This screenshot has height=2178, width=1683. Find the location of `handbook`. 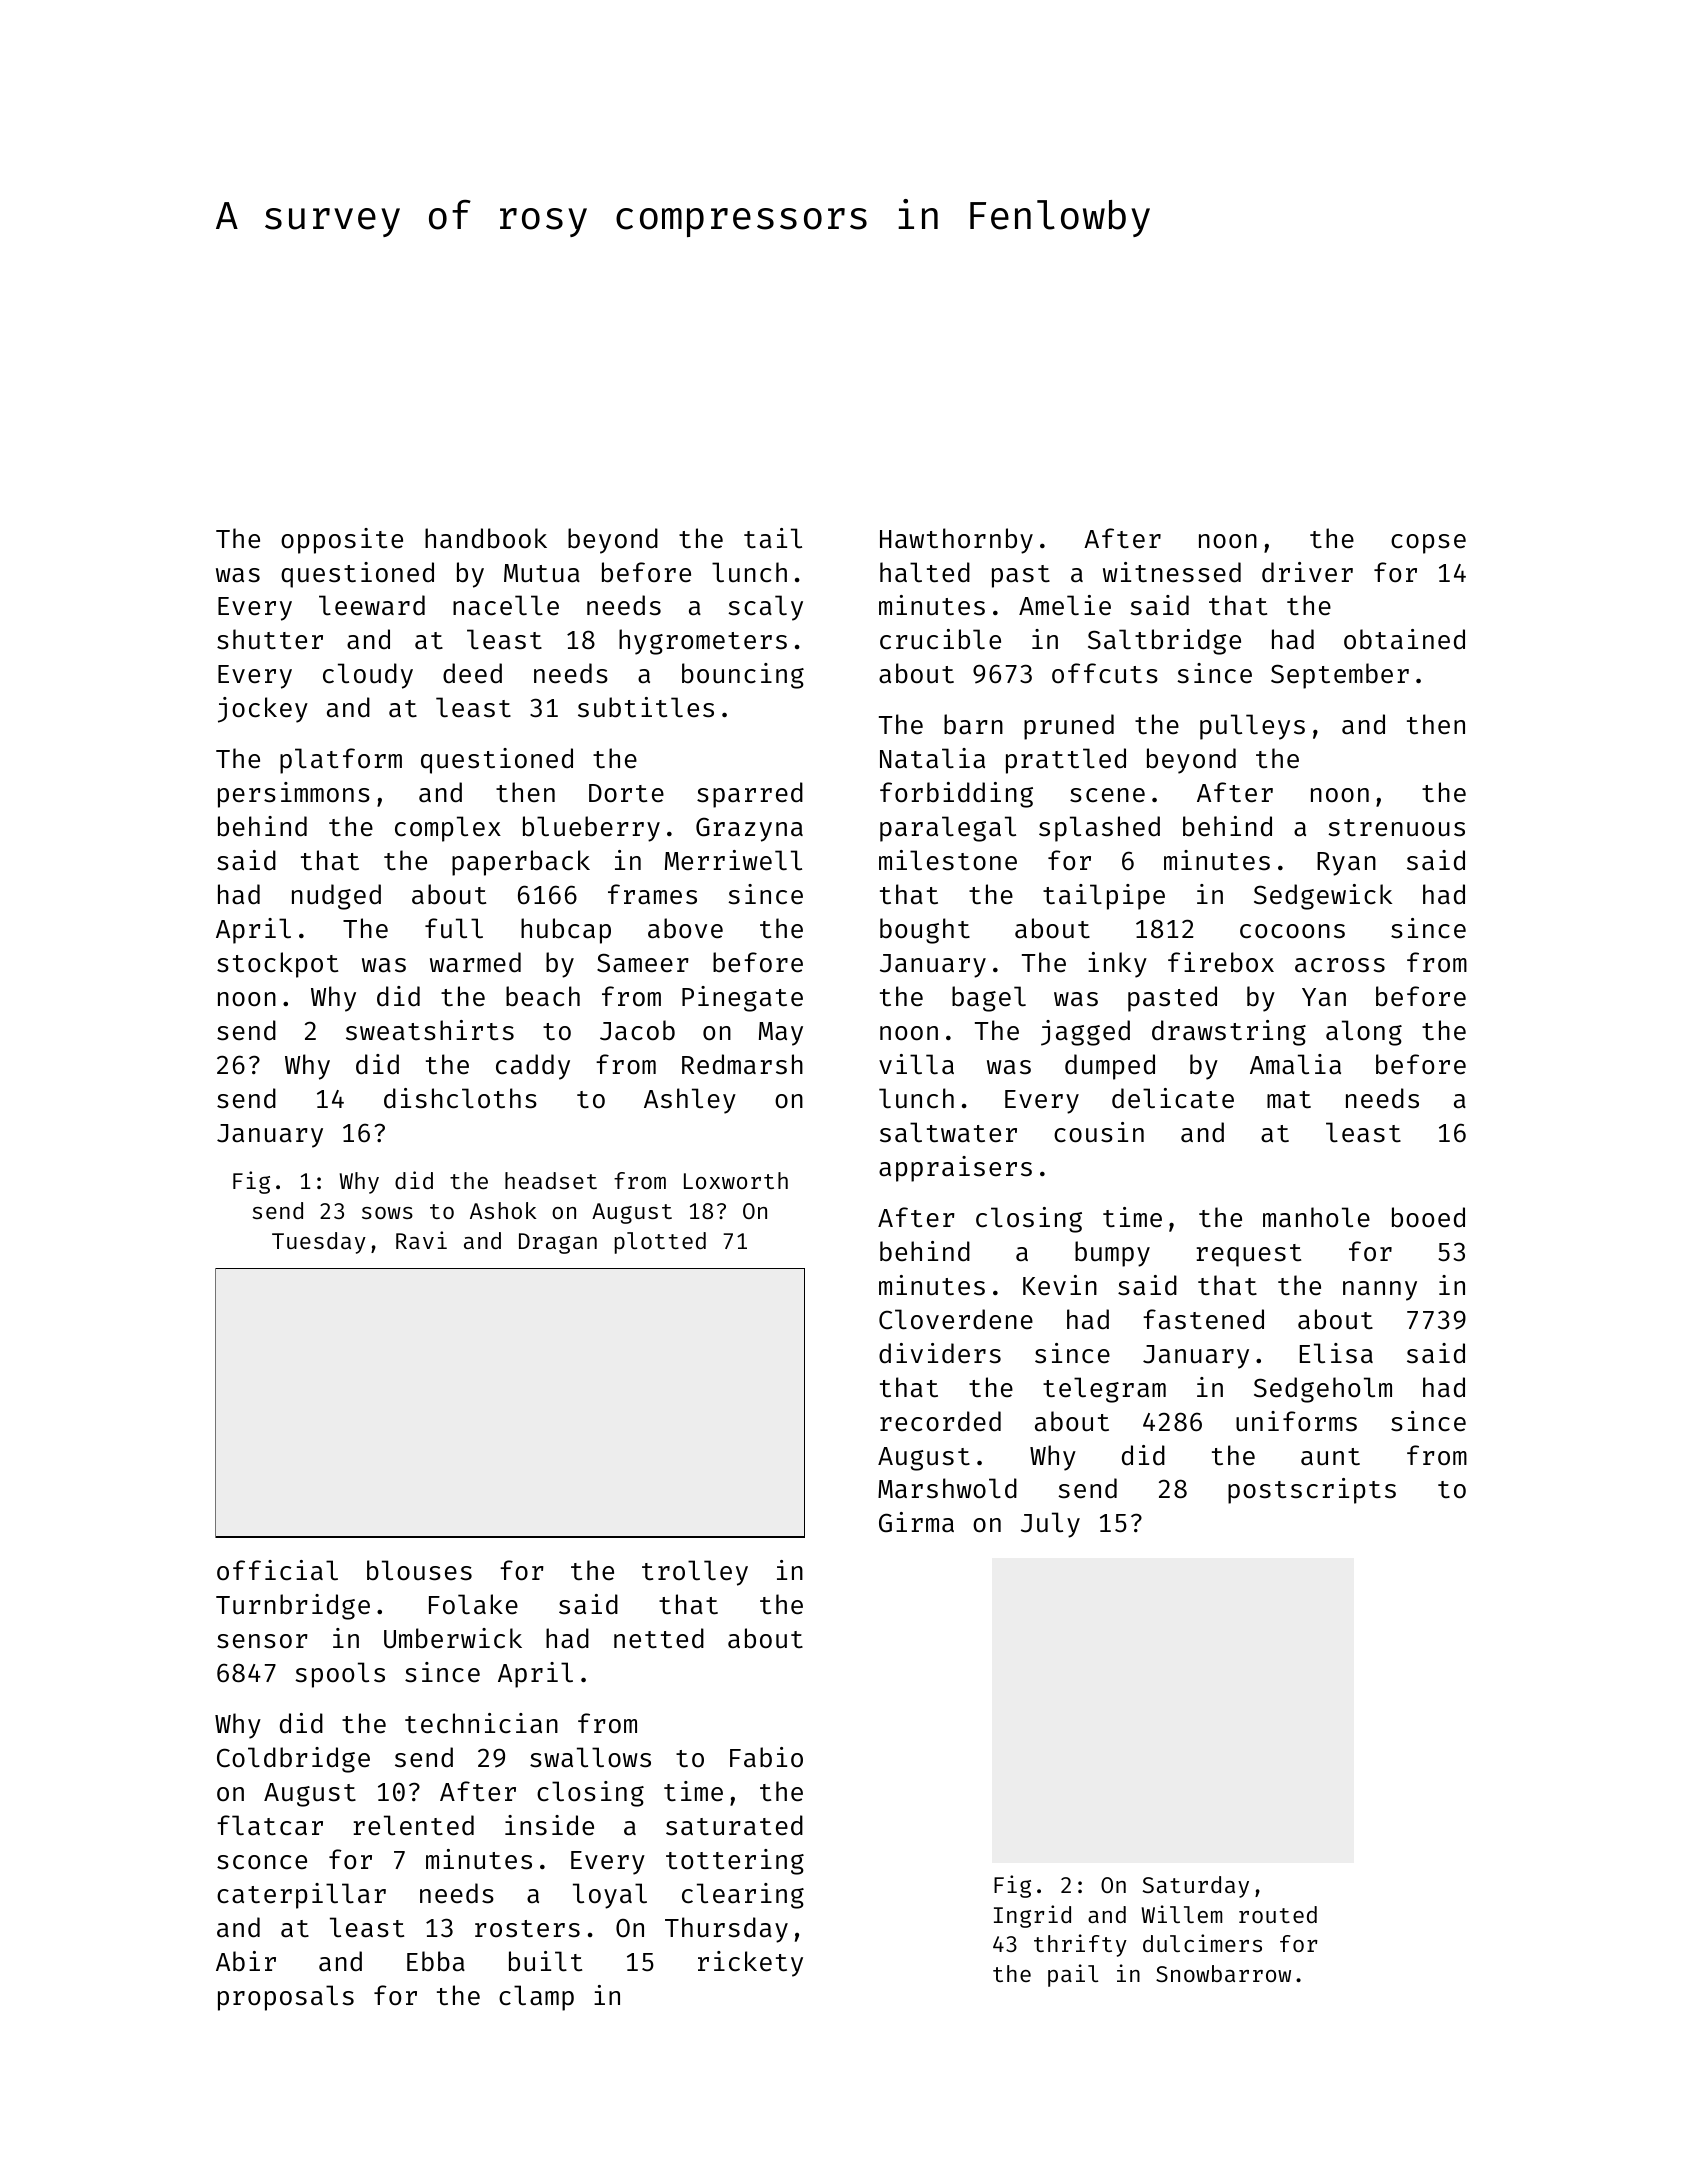

handbook is located at coordinates (486, 538).
